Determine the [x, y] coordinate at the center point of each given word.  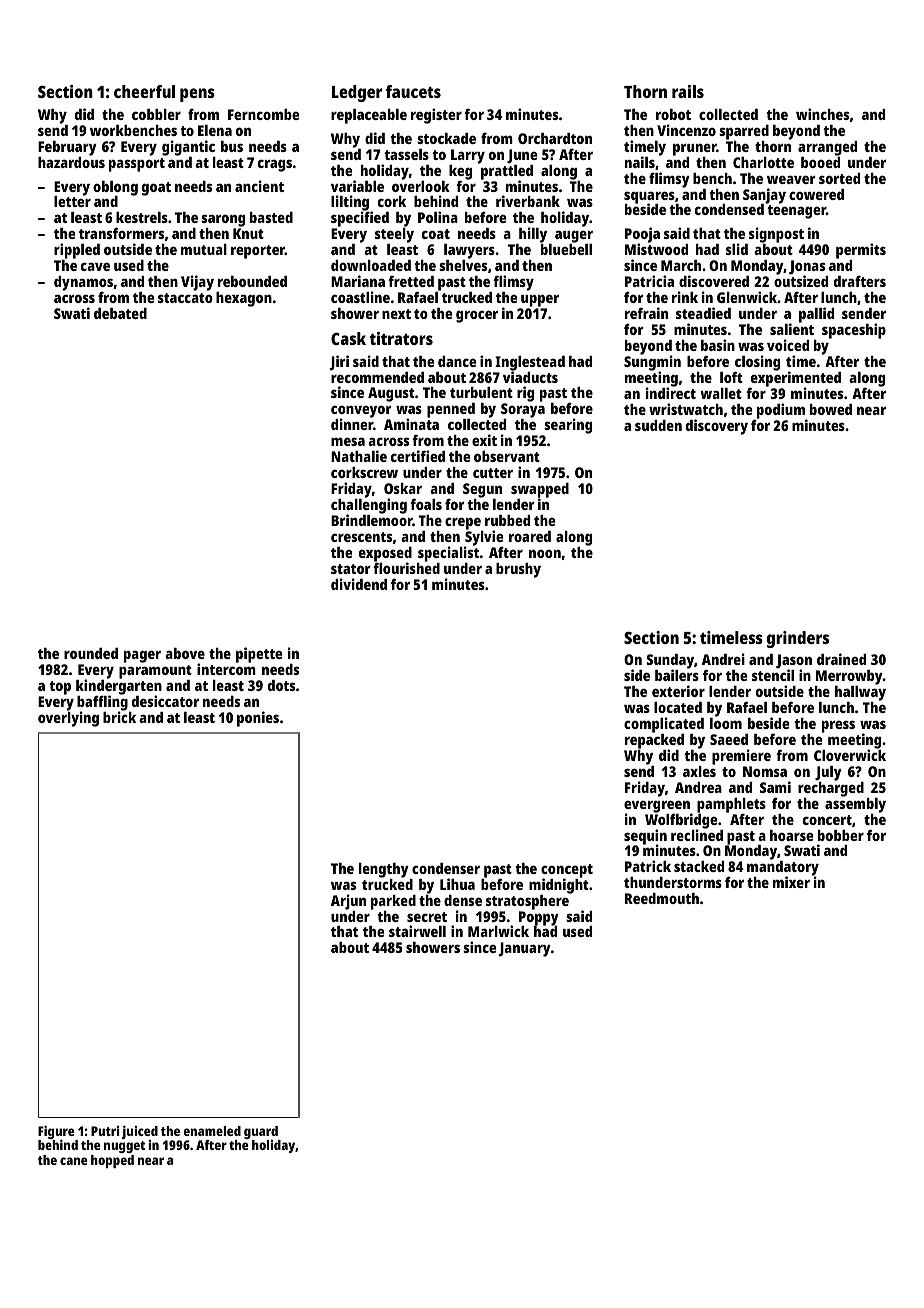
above [185, 653]
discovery [717, 427]
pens [197, 95]
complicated [664, 725]
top [60, 688]
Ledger [357, 93]
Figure [56, 1132]
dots [281, 685]
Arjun [348, 902]
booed [820, 162]
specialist [448, 554]
